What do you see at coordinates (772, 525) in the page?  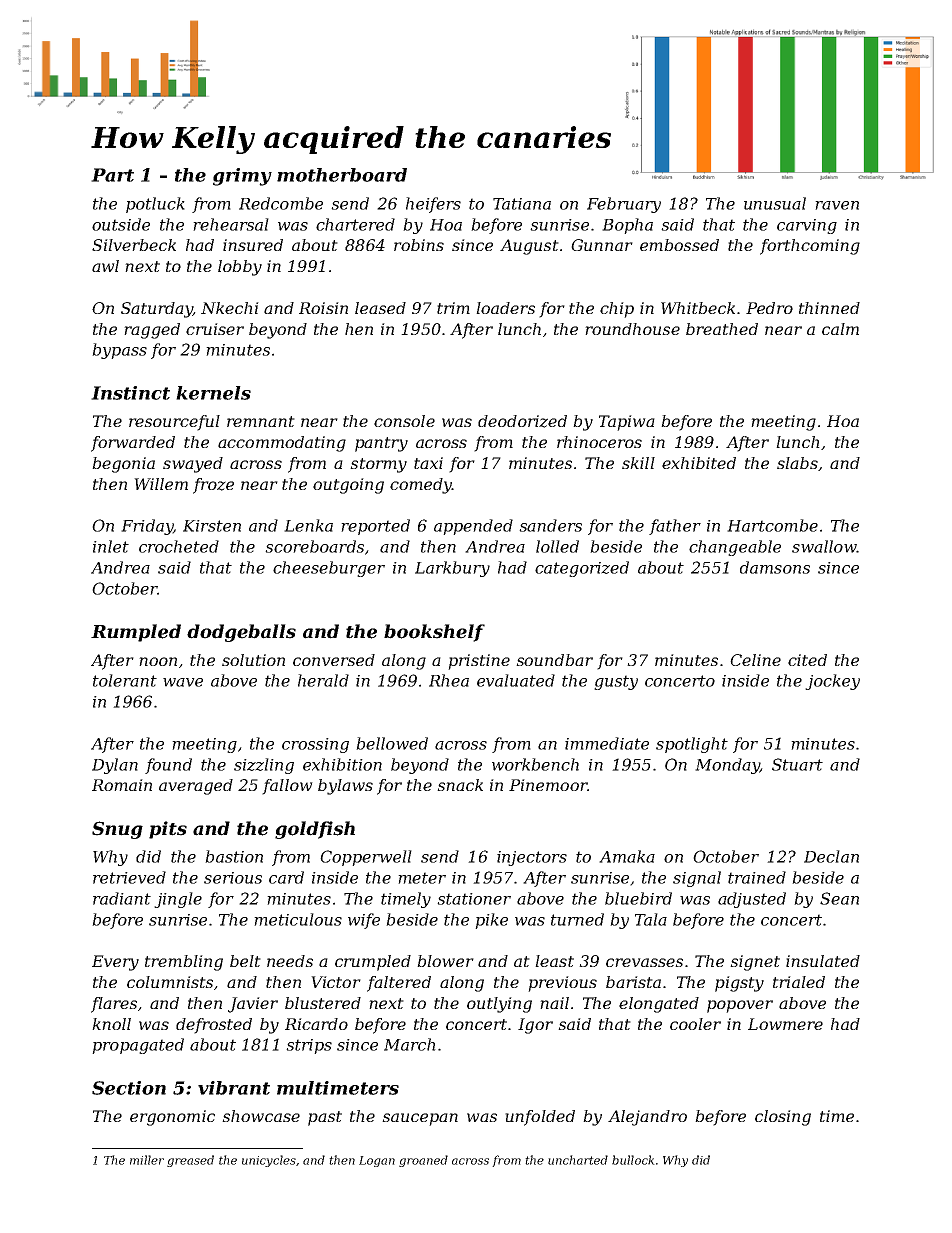 I see `Hartcombe` at bounding box center [772, 525].
